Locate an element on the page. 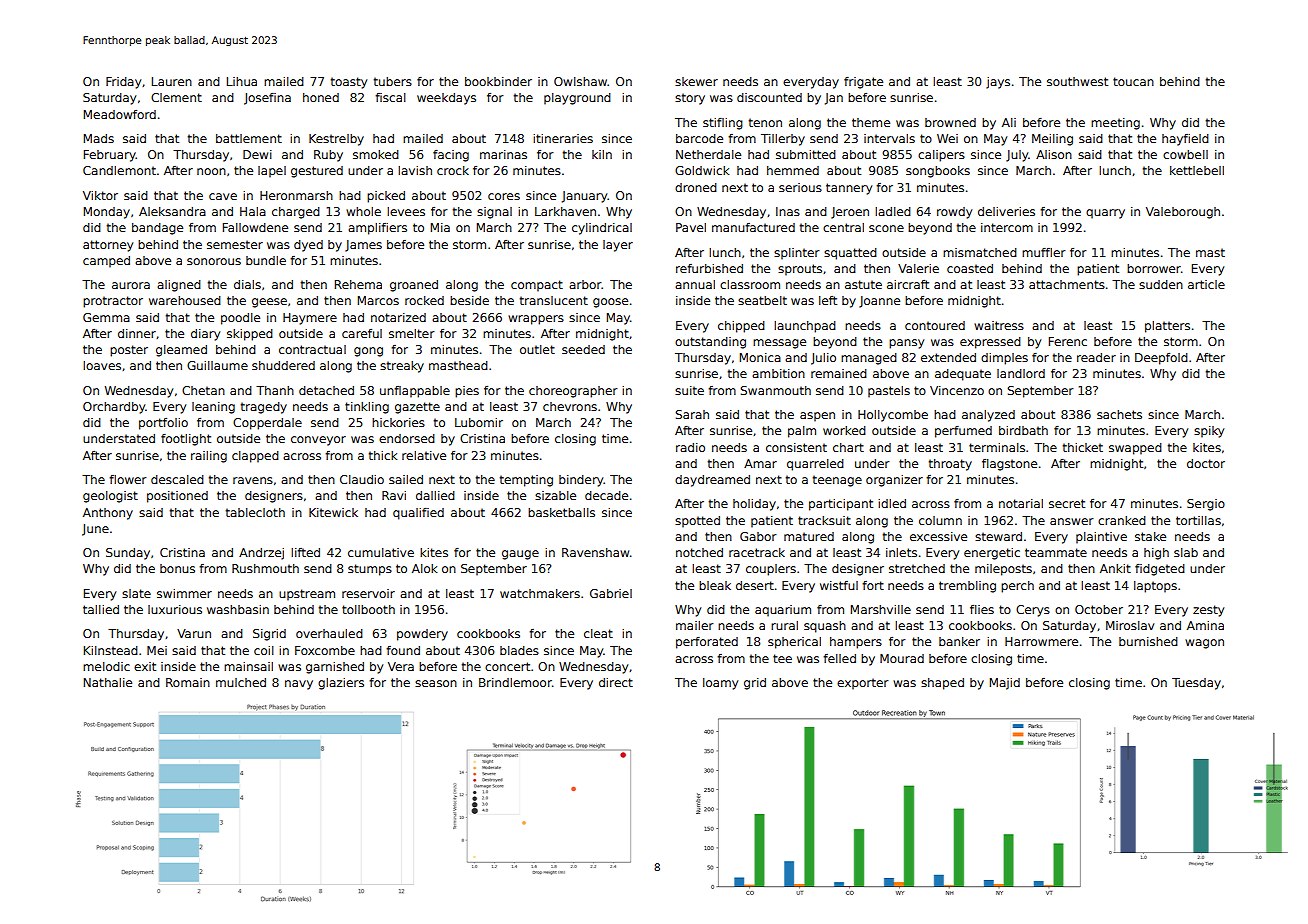  exporter is located at coordinates (863, 684).
